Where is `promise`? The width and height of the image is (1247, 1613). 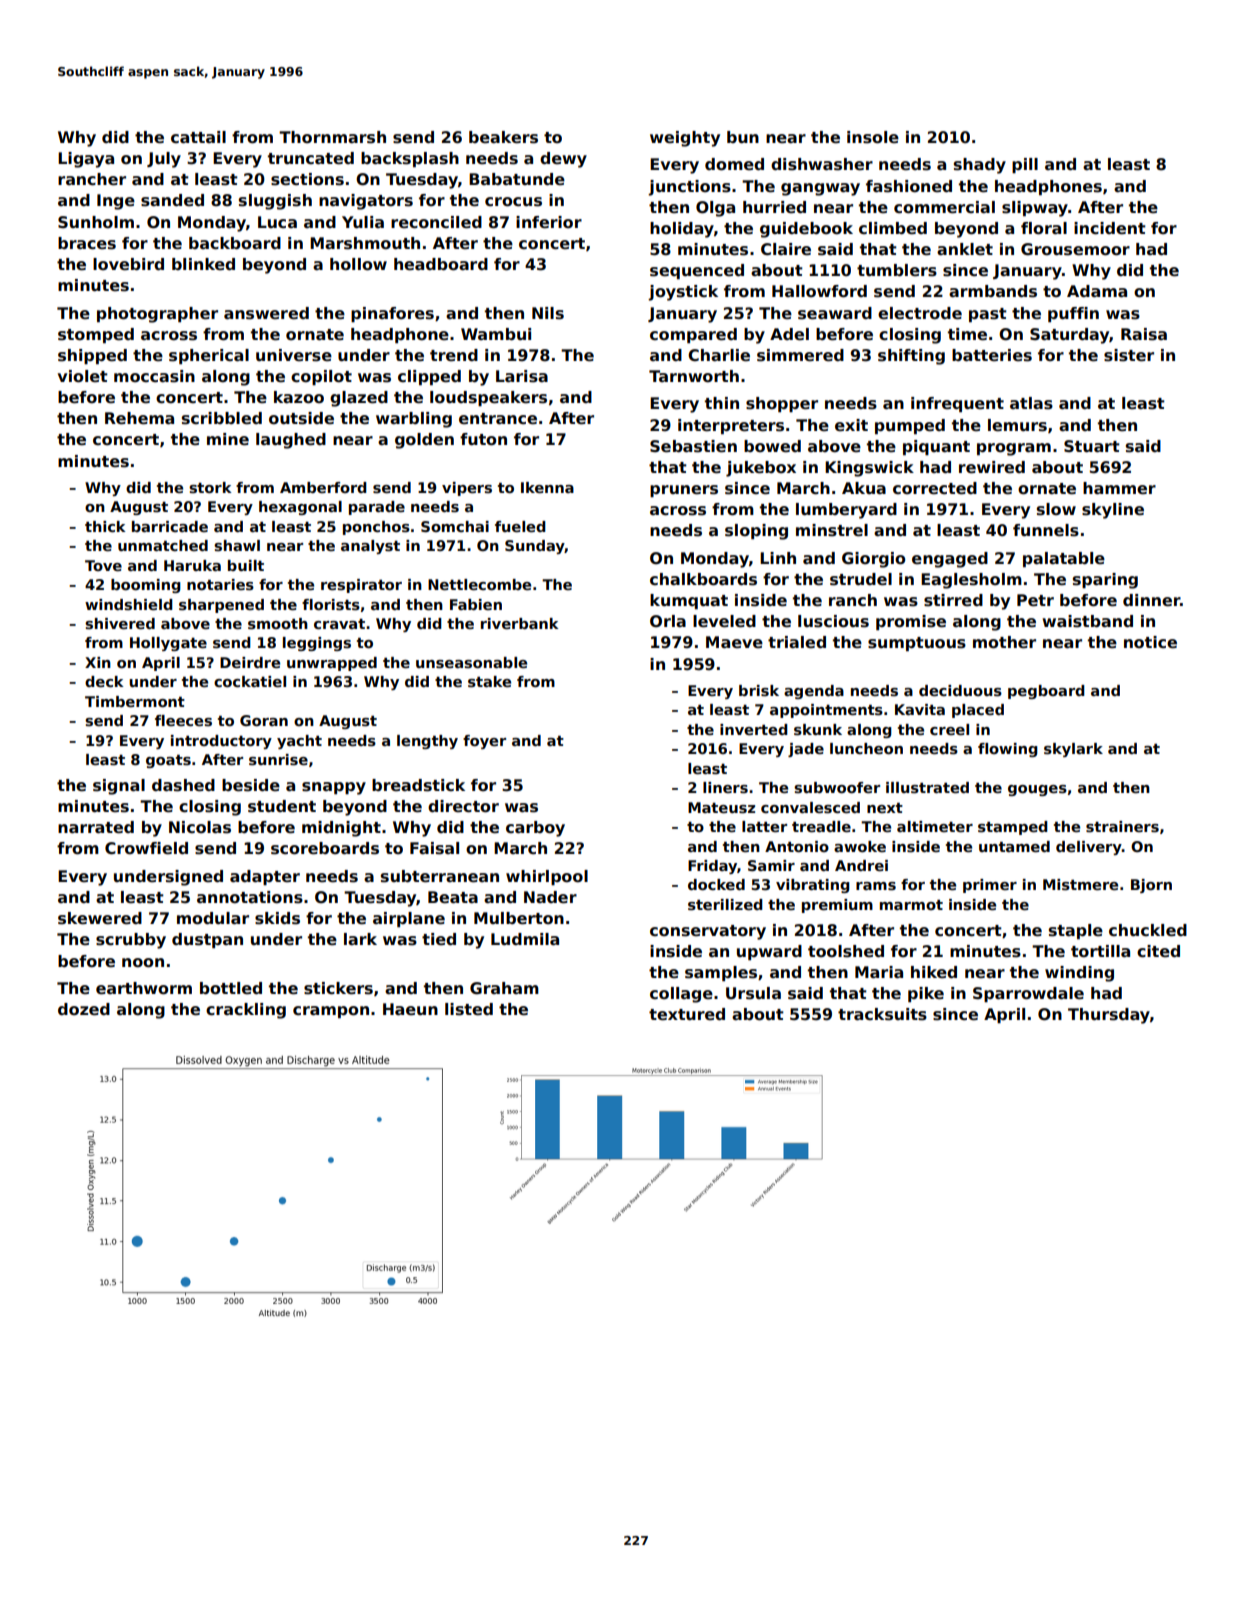 promise is located at coordinates (911, 622).
